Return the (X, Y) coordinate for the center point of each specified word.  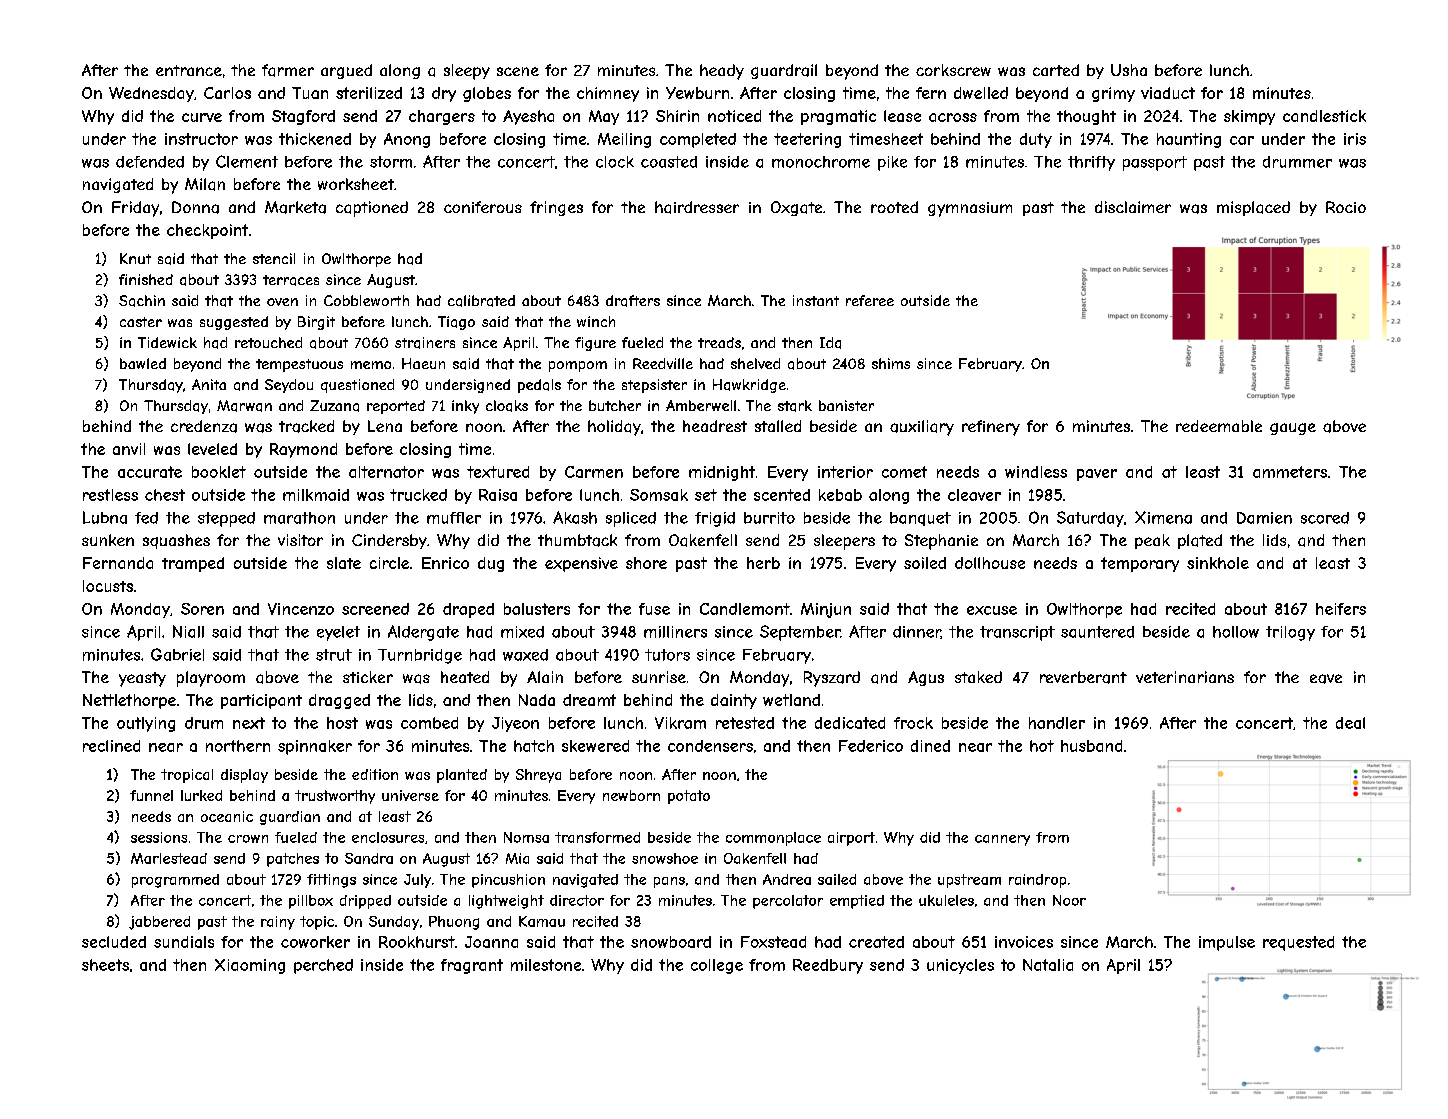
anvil (129, 449)
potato (689, 797)
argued (346, 71)
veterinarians (1185, 677)
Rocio (1346, 207)
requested (1298, 943)
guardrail (784, 71)
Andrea (787, 879)
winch (596, 321)
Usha (1129, 70)
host (342, 723)
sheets (105, 965)
